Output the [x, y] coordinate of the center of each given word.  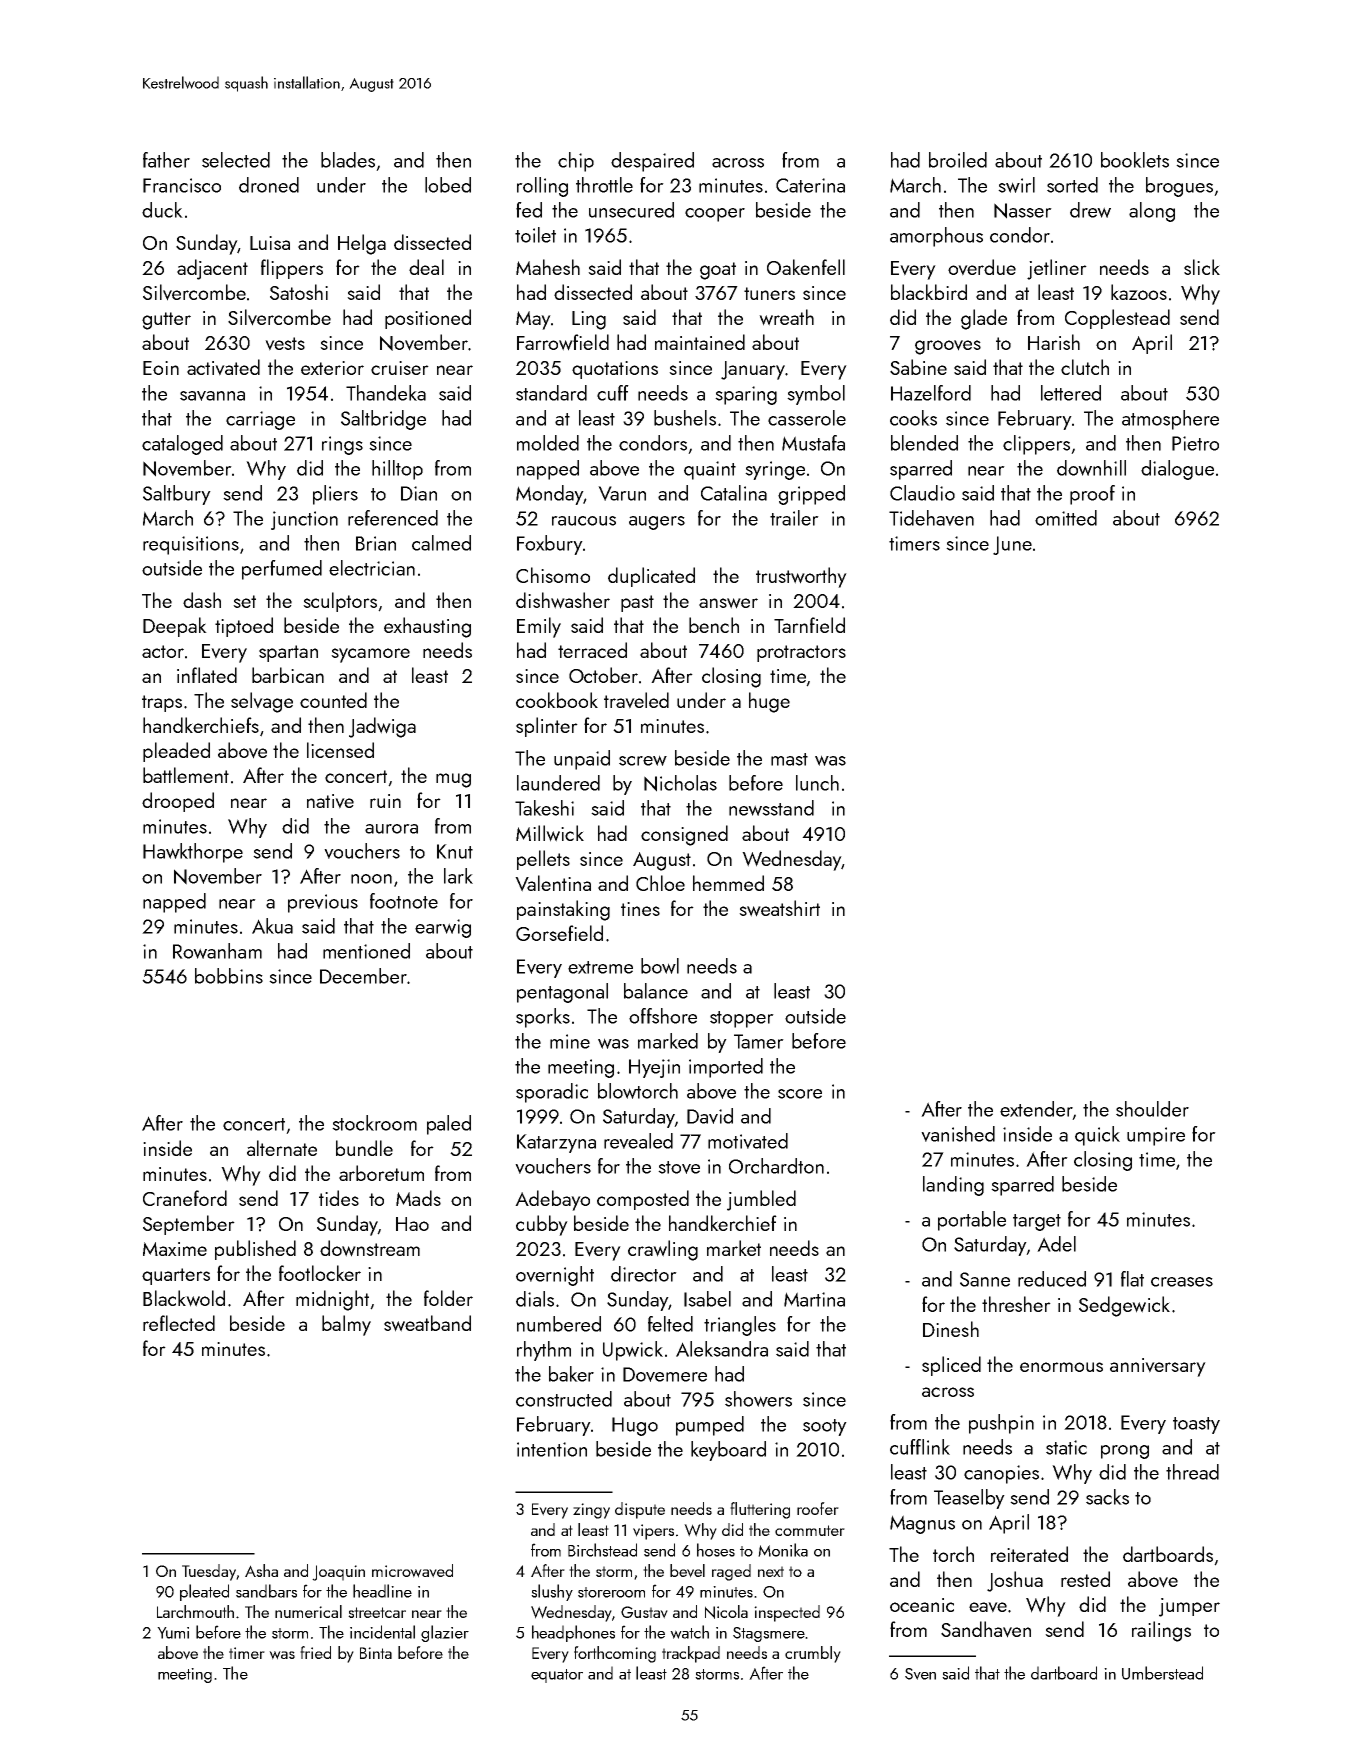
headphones [573, 1633]
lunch [817, 783]
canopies [1001, 1474]
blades [348, 160]
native [330, 801]
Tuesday [209, 1572]
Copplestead [1117, 319]
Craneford [185, 1198]
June [1012, 545]
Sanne [985, 1279]
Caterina [810, 185]
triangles [740, 1326]
